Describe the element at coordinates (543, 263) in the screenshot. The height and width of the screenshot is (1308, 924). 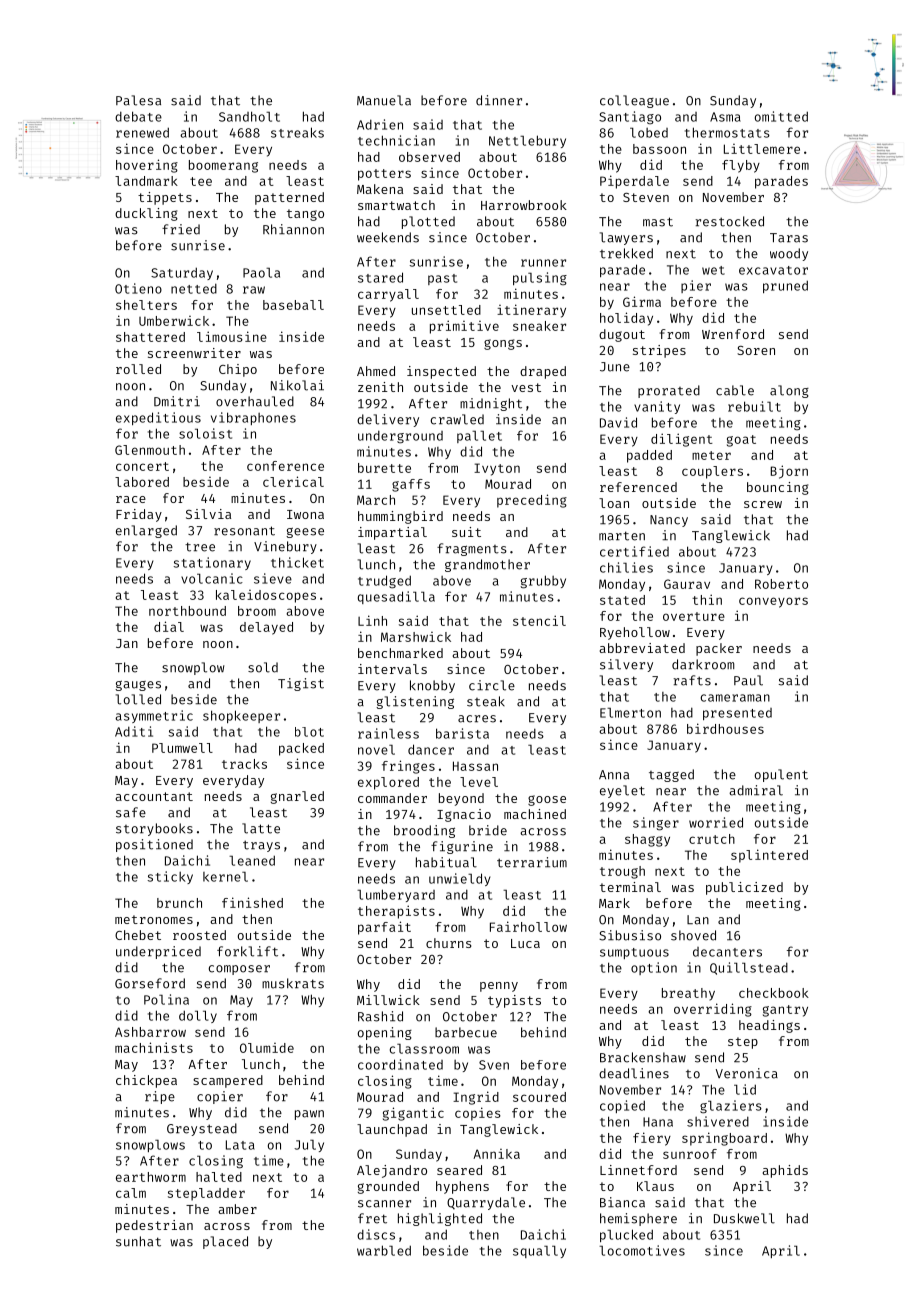
I see `runner` at that location.
